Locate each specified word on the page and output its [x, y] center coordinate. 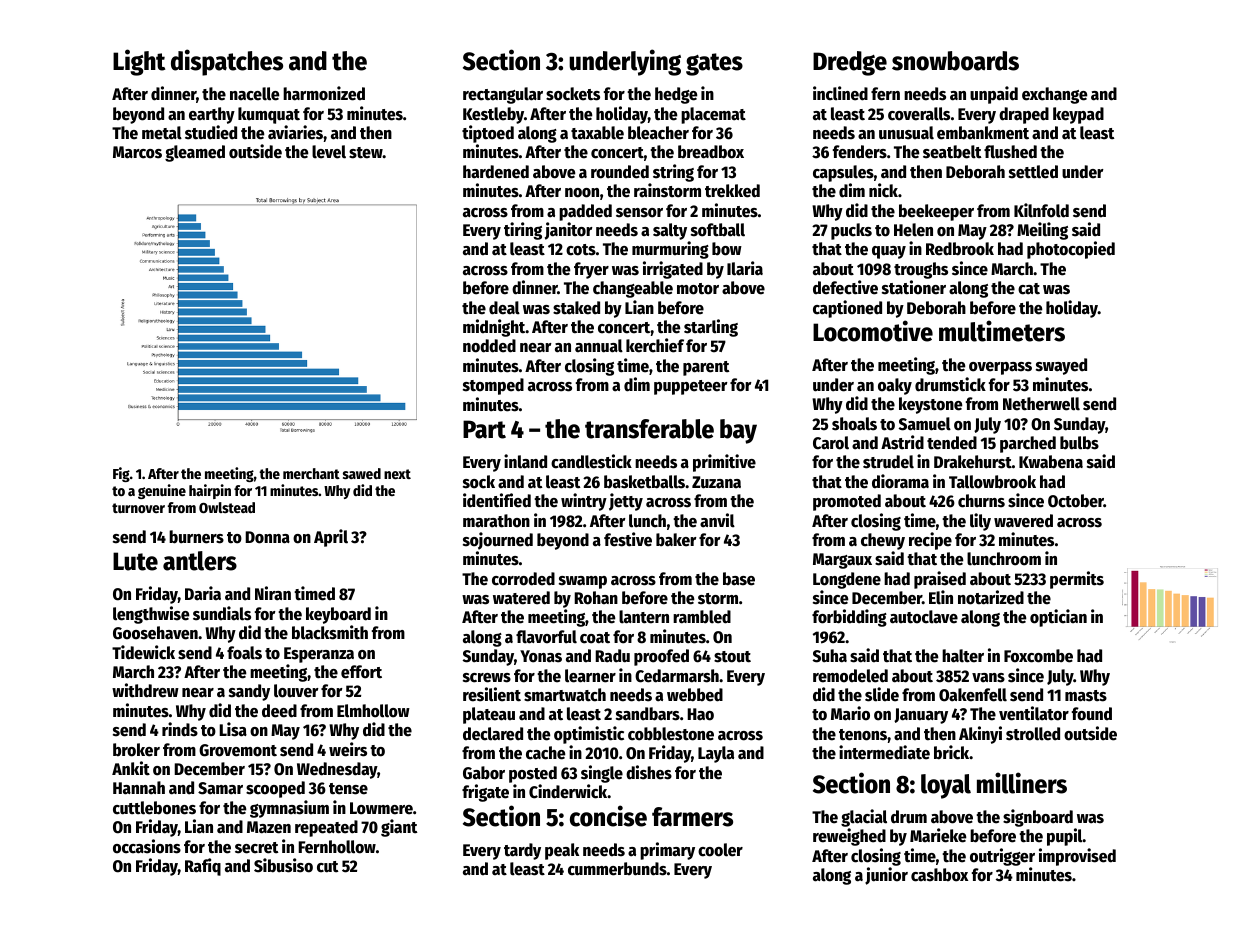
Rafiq [203, 867]
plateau [489, 715]
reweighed [849, 837]
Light [139, 62]
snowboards [955, 61]
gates [714, 64]
